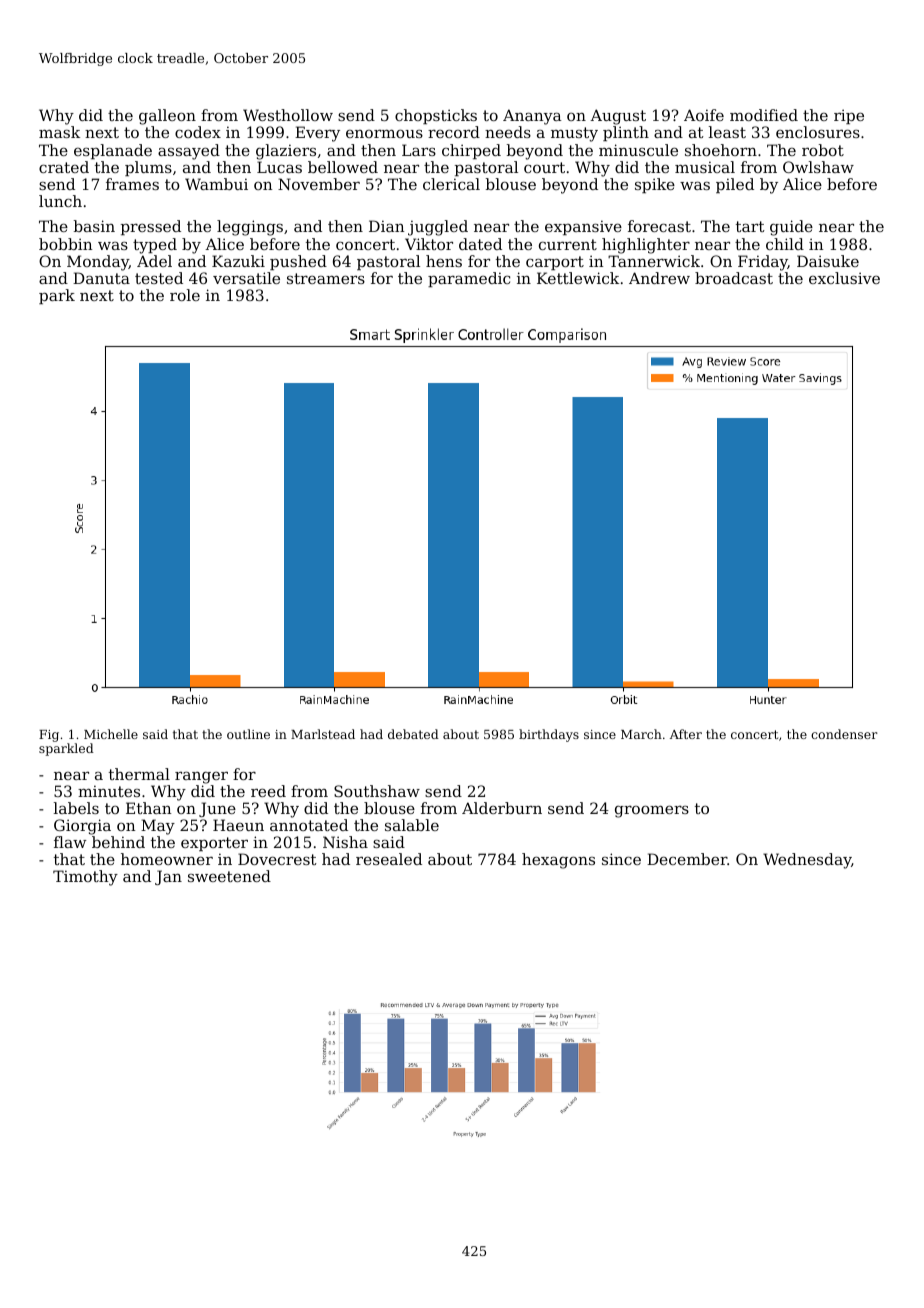 The height and width of the screenshot is (1308, 924). I want to click on current, so click(568, 244).
